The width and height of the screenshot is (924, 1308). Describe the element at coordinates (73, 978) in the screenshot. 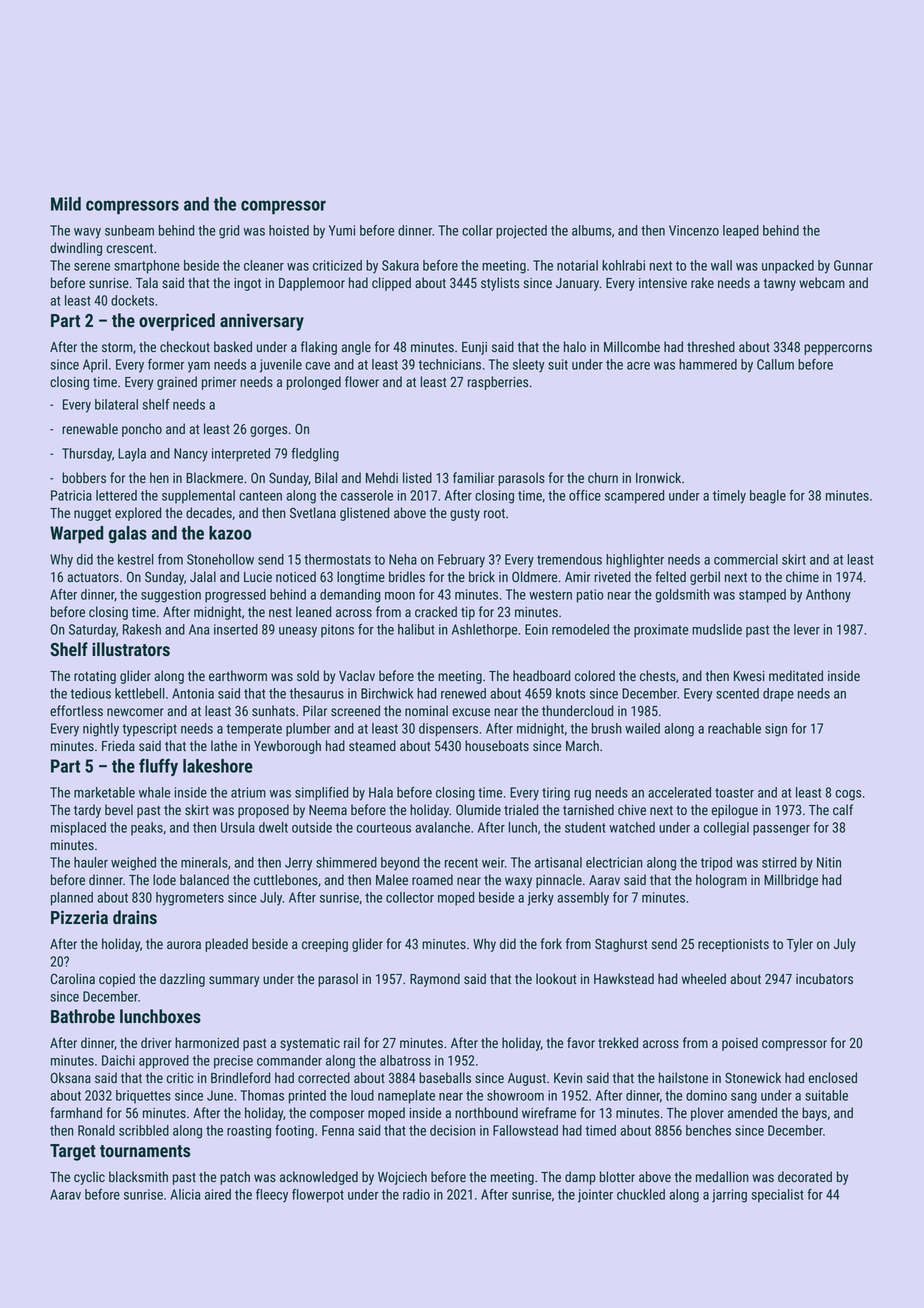

I see `Carolina` at that location.
